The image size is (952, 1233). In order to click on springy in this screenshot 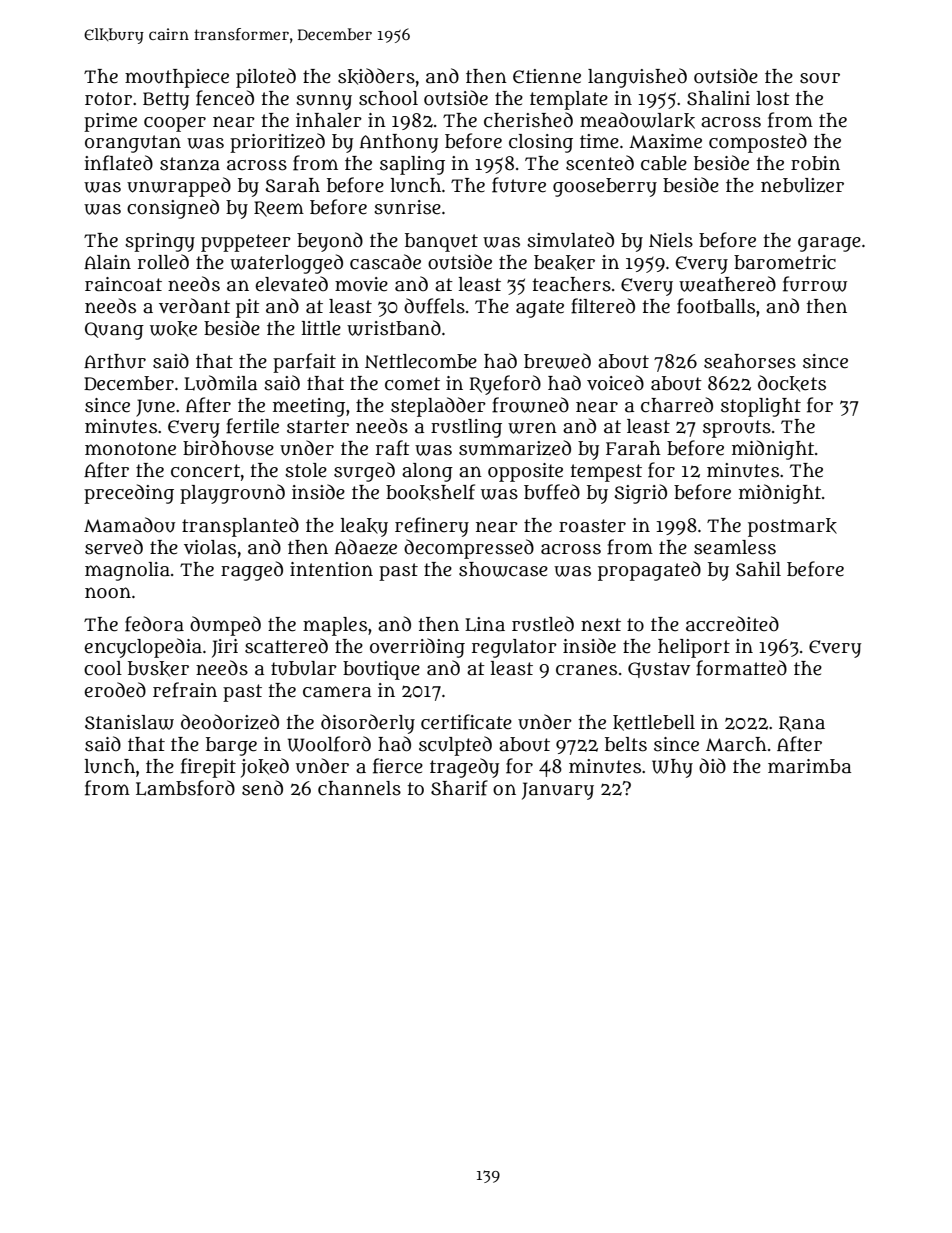, I will do `click(160, 242)`.
